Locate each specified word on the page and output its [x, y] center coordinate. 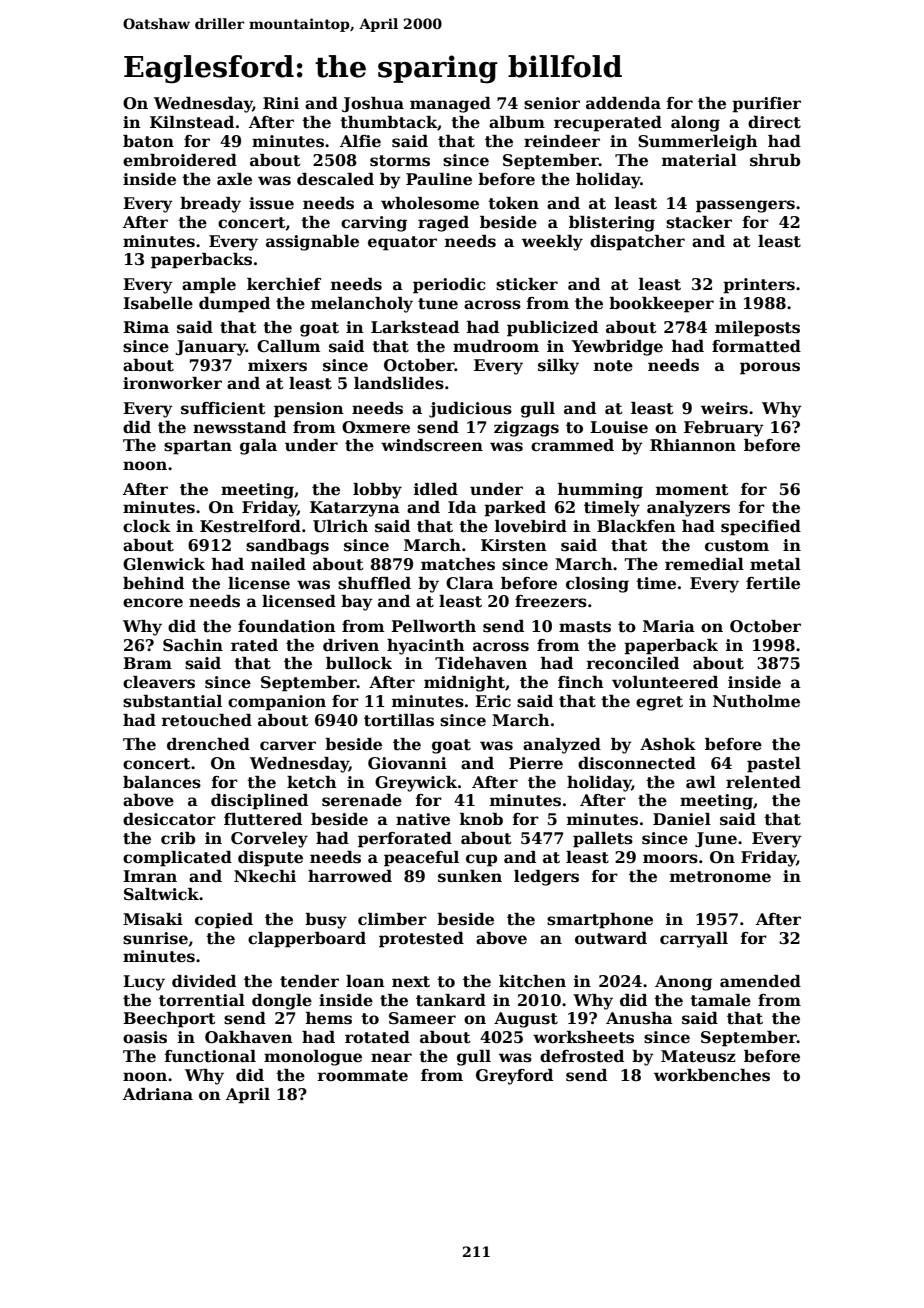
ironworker [172, 383]
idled [436, 489]
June [716, 839]
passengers [745, 206]
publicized [552, 329]
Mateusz [698, 1056]
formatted [756, 346]
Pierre [536, 763]
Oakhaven [249, 1037]
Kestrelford [250, 526]
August [526, 1020]
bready [210, 205]
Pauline [439, 179]
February [724, 429]
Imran [150, 876]
